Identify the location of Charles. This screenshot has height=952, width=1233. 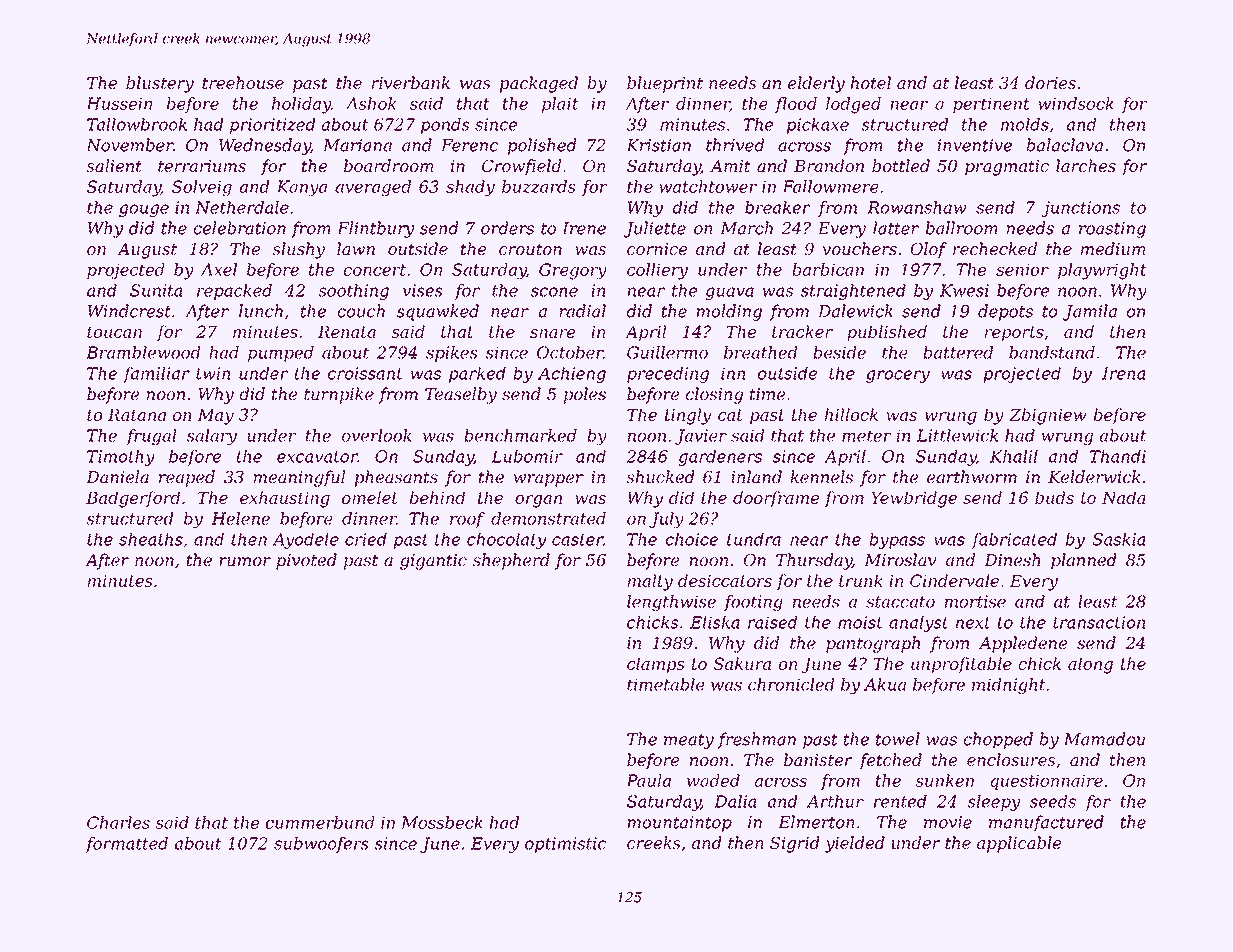
(118, 822).
